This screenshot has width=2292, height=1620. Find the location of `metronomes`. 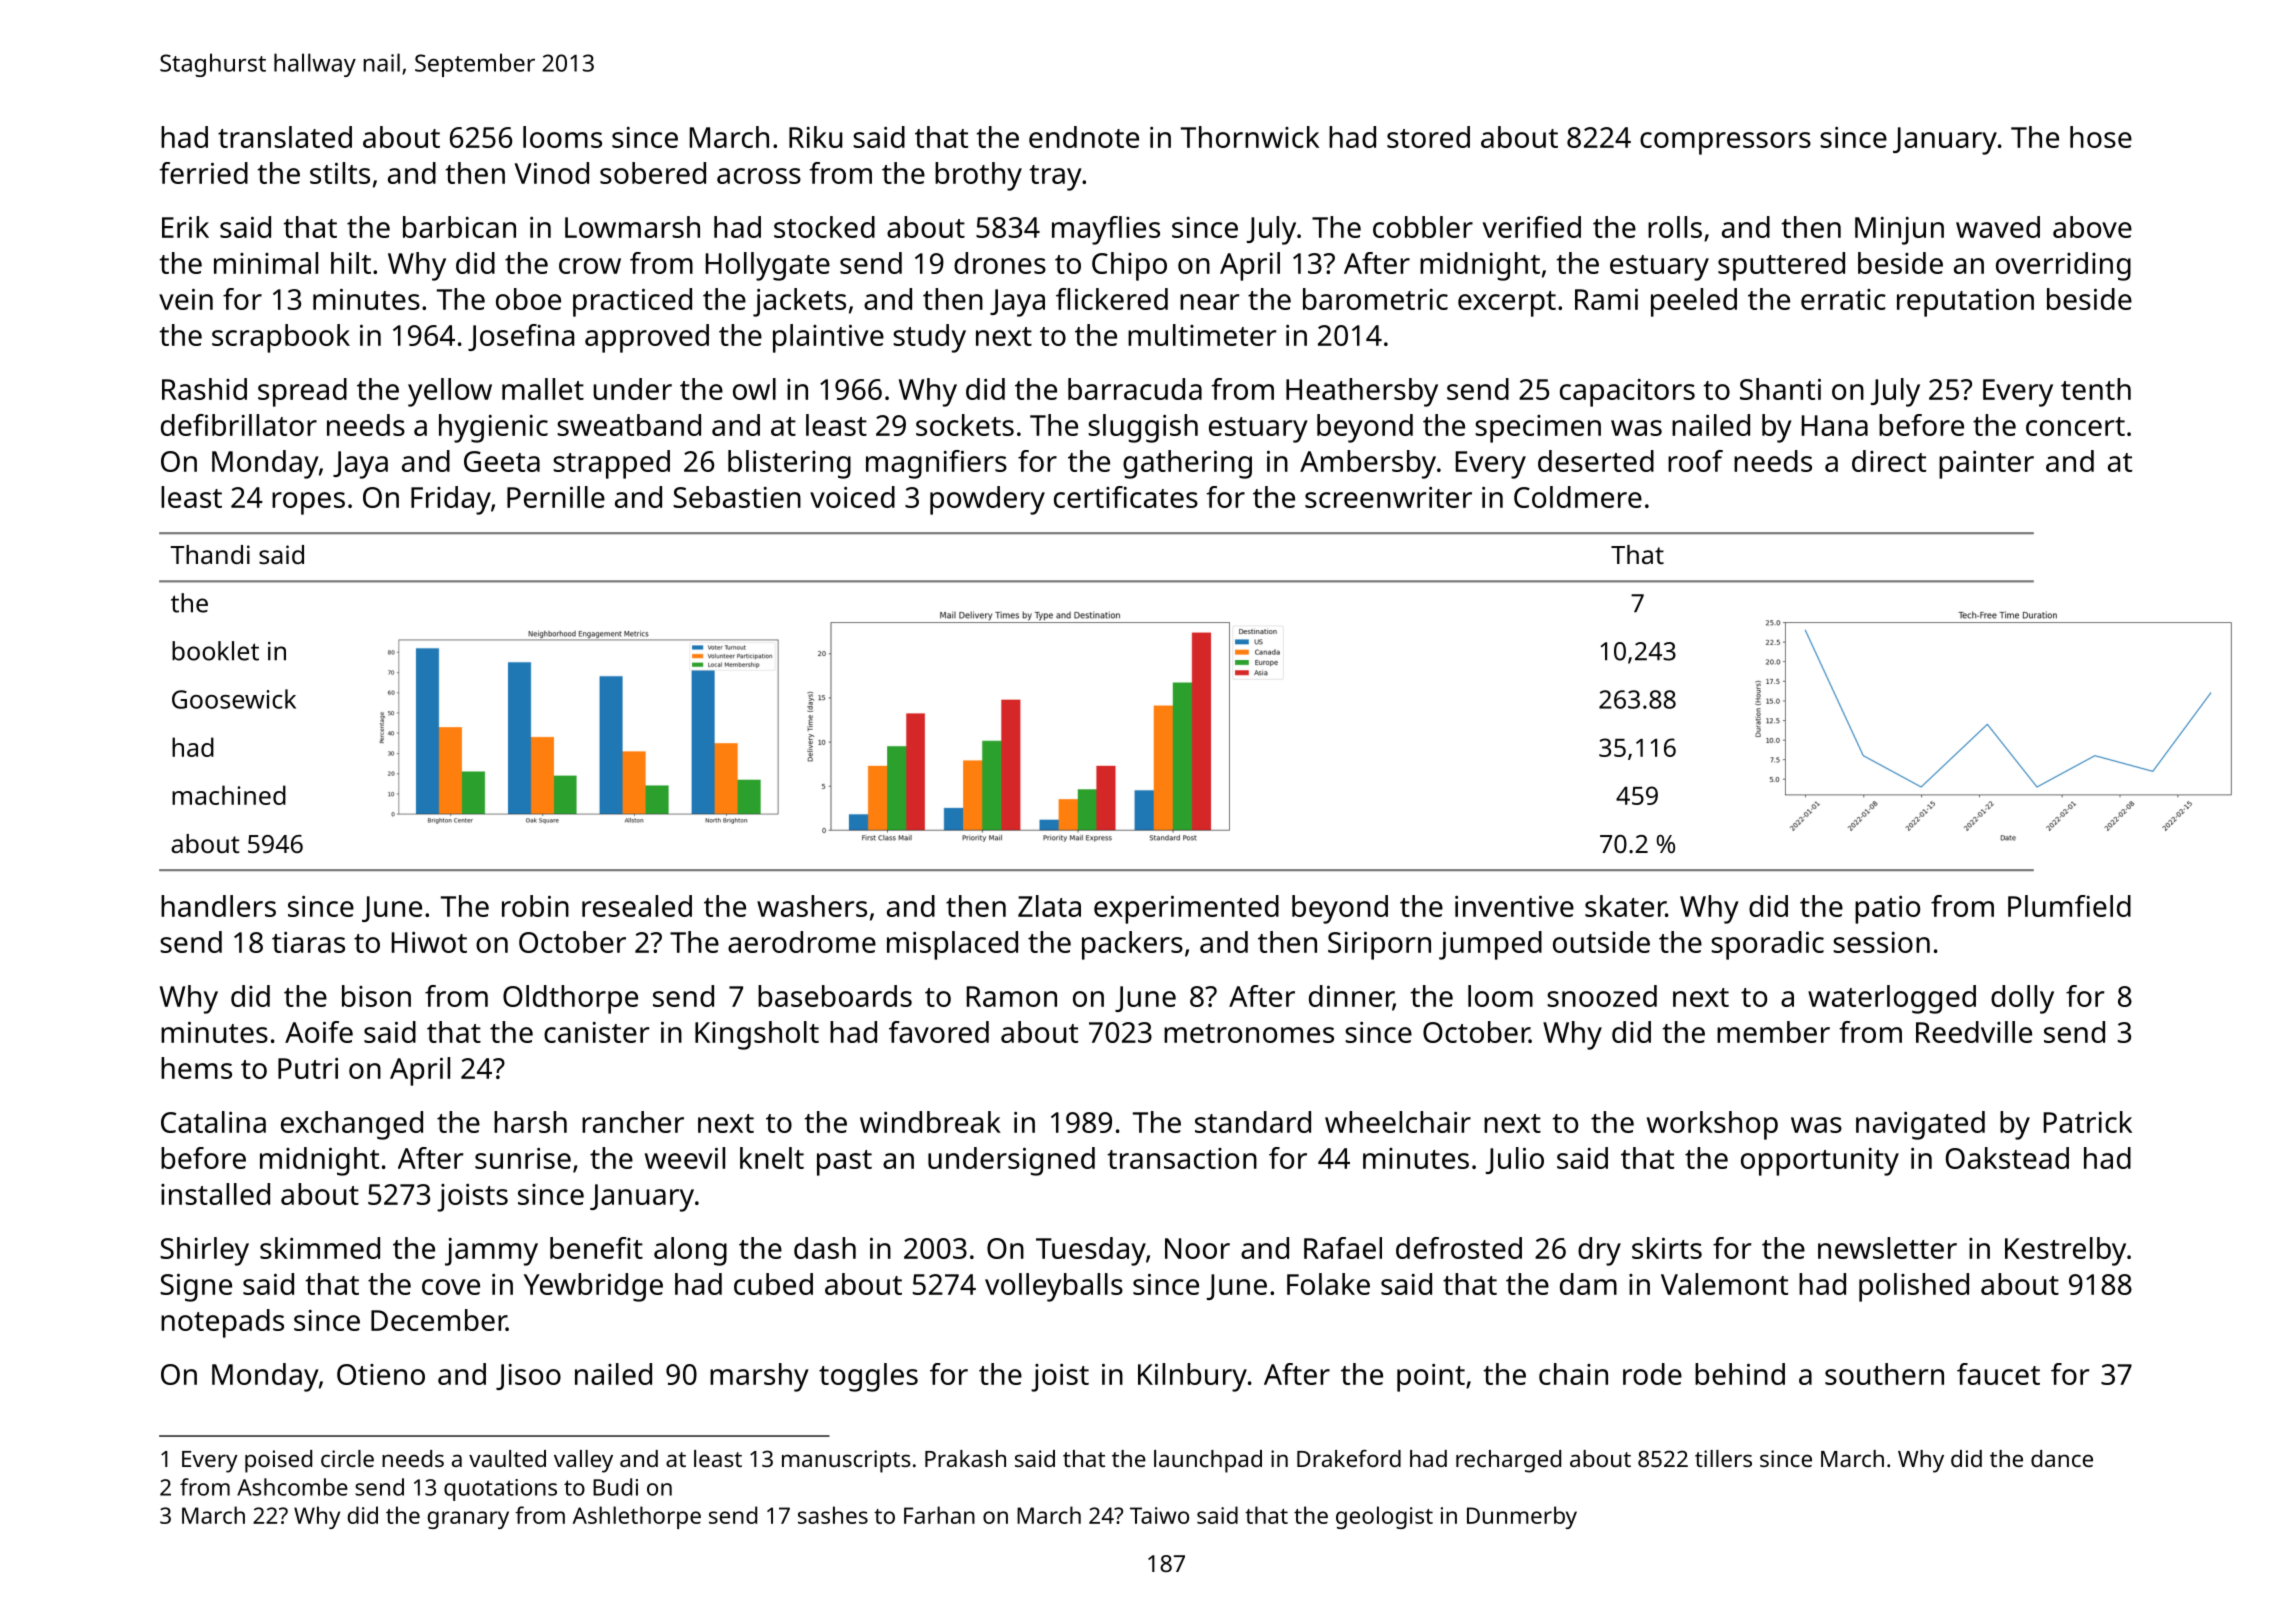

metronomes is located at coordinates (1249, 1033).
